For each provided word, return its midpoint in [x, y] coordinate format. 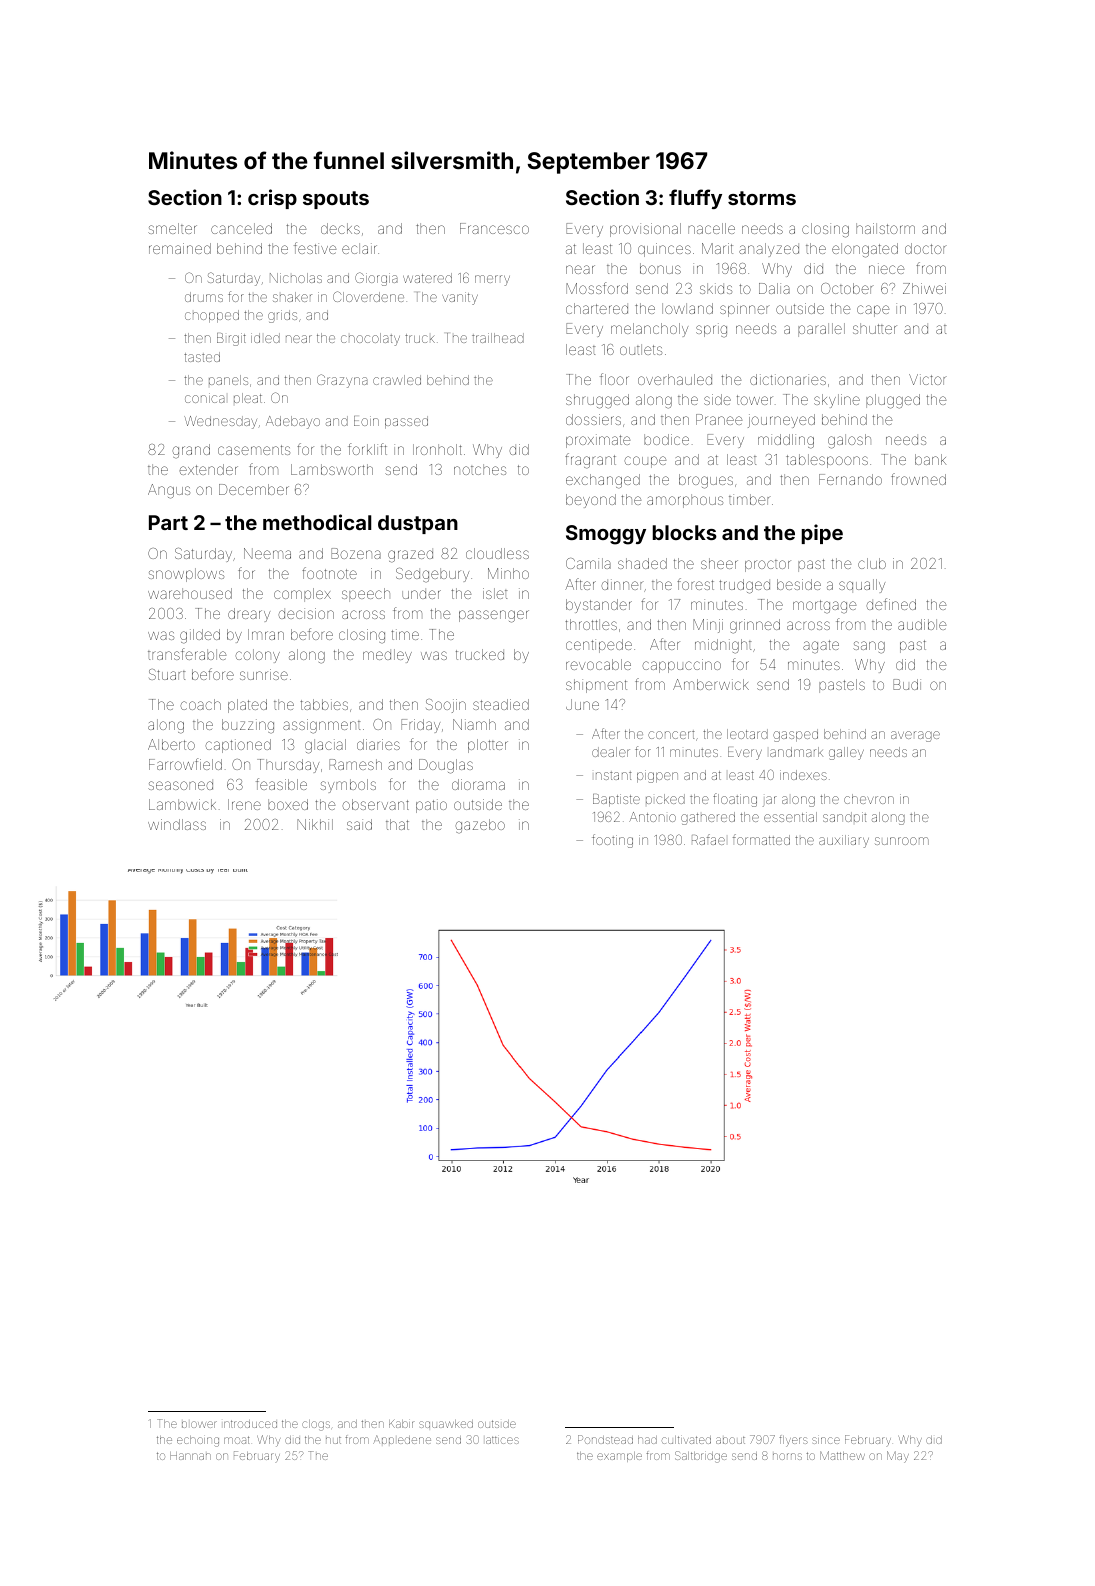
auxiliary [844, 841]
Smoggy [606, 535]
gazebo [480, 826]
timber [750, 499]
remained [180, 248]
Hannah [190, 1456]
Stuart [167, 674]
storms [762, 198]
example [619, 1457]
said [359, 824]
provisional [645, 230]
